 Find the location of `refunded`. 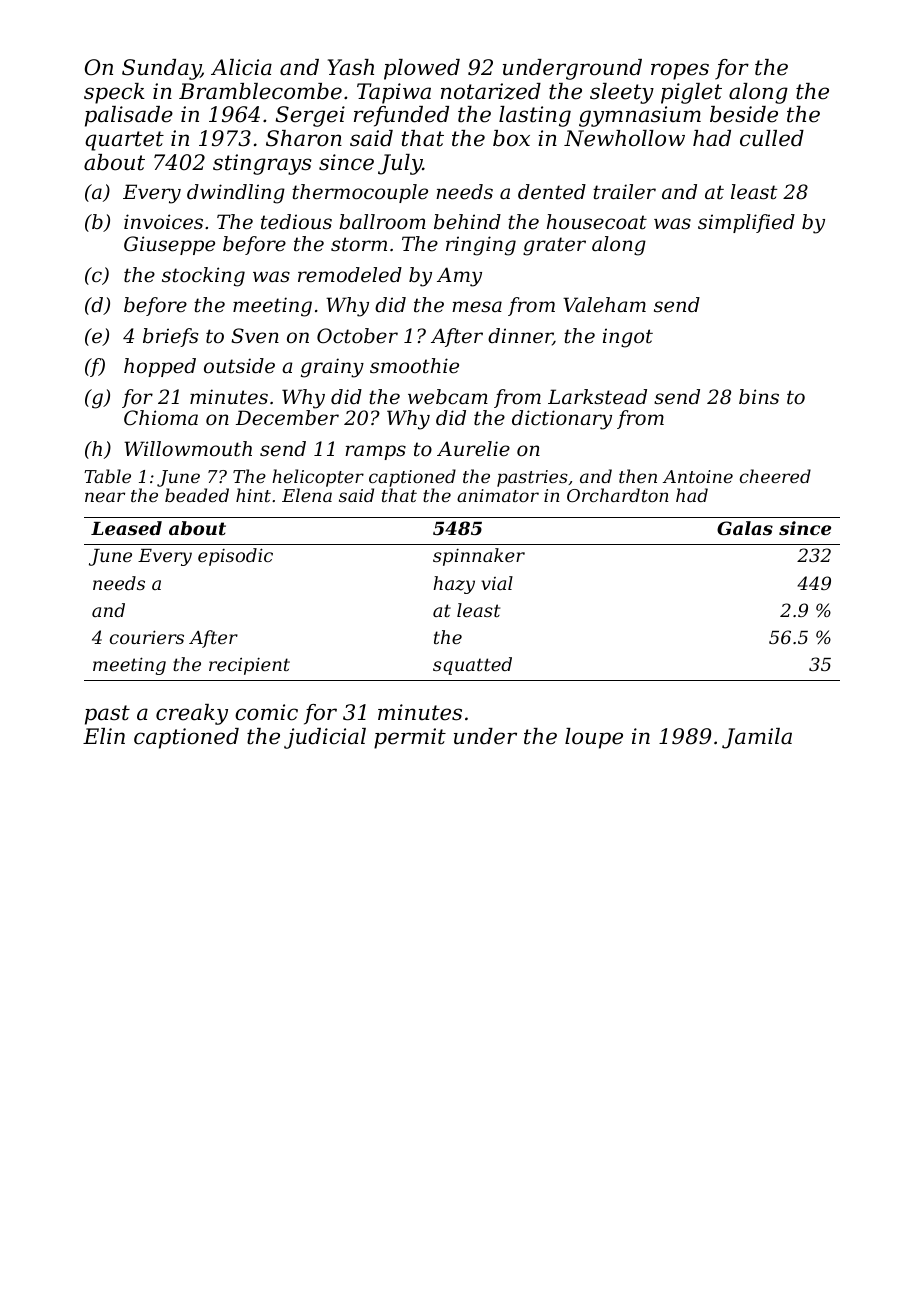

refunded is located at coordinates (401, 116).
